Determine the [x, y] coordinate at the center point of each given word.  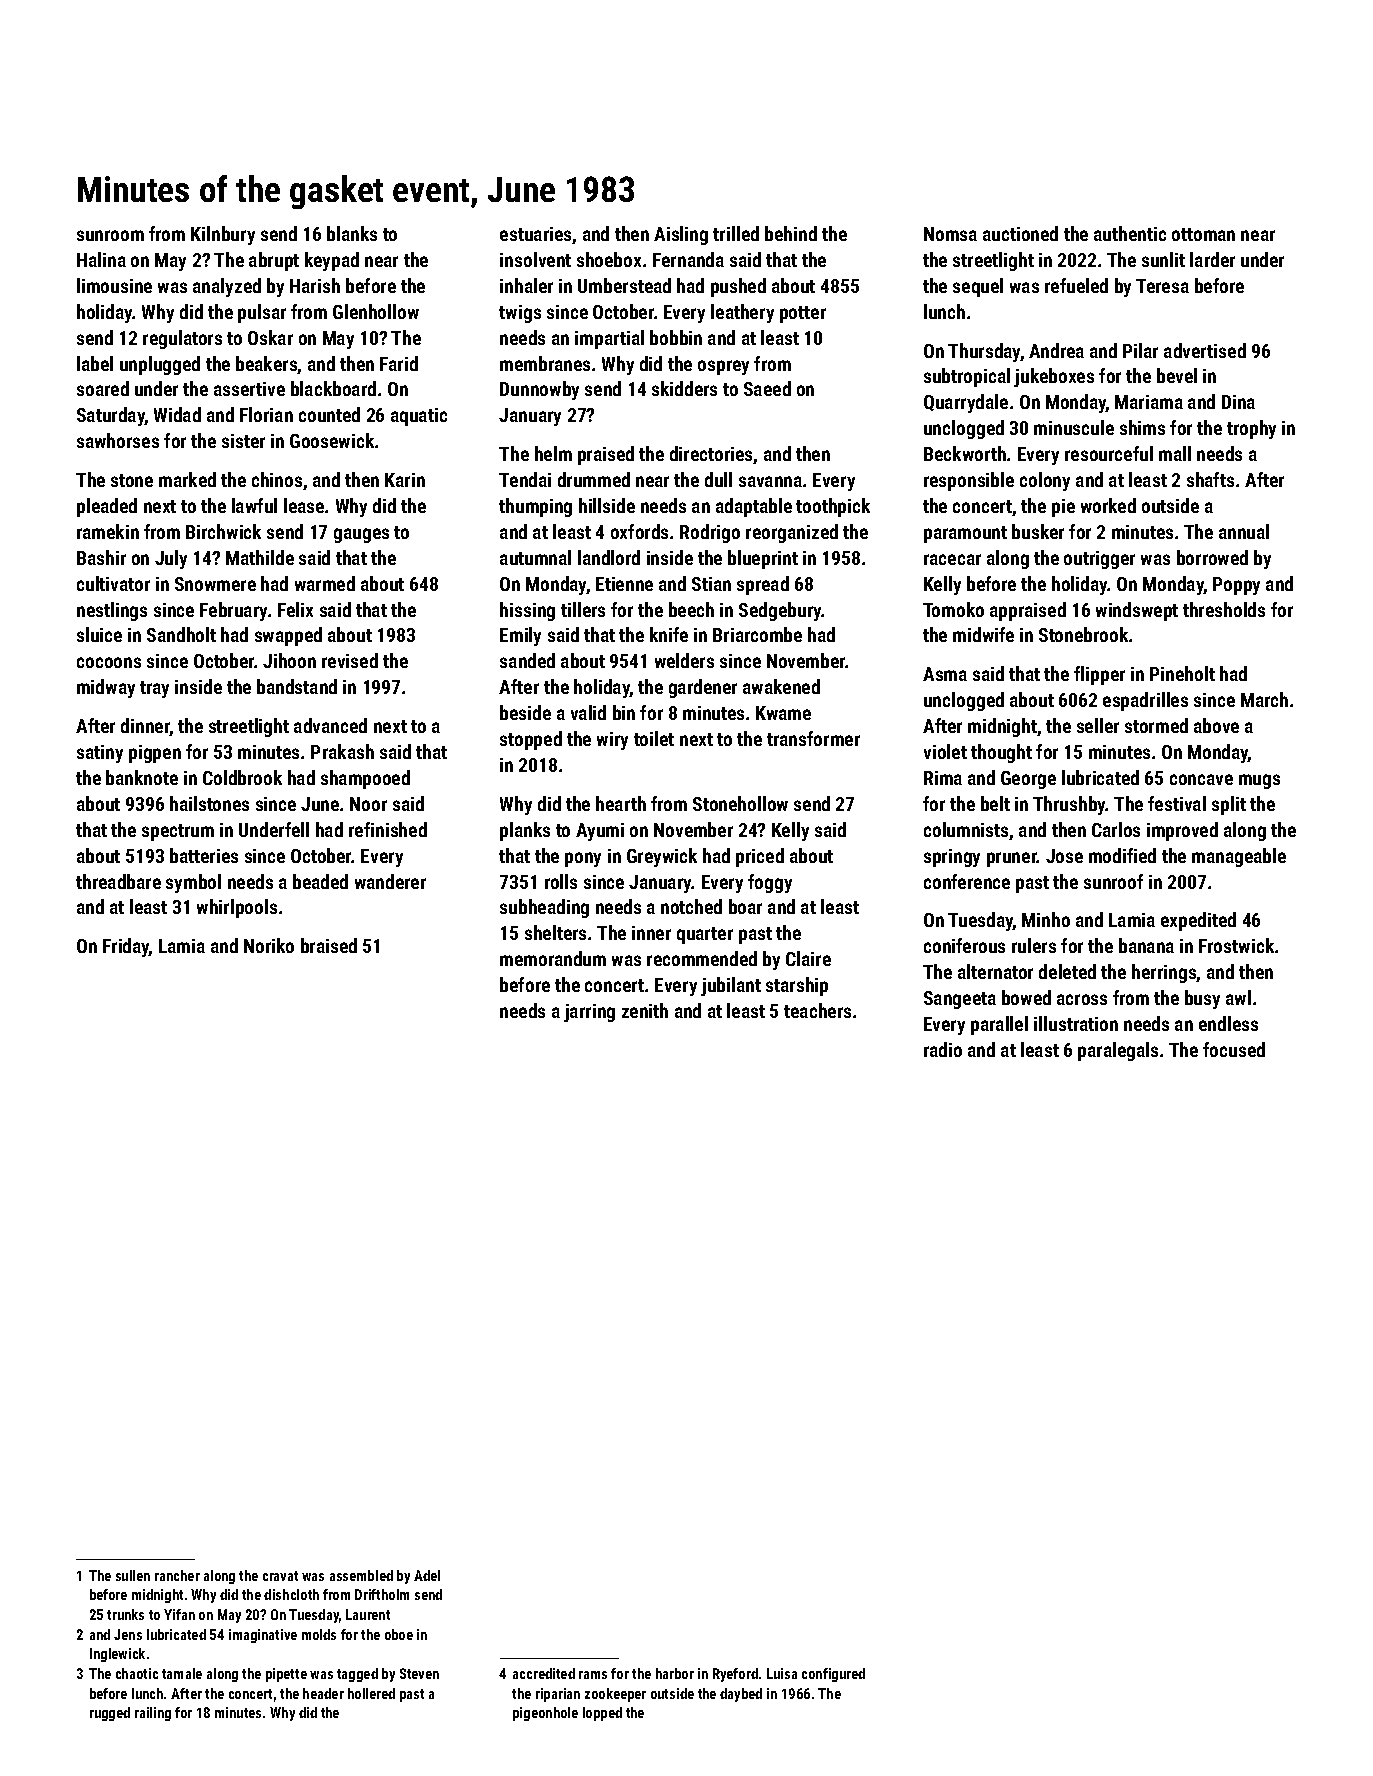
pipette [286, 1675]
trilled [736, 233]
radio [943, 1049]
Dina [1238, 402]
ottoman [1203, 234]
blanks [352, 233]
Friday [126, 947]
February [233, 611]
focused [1234, 1049]
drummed [594, 479]
